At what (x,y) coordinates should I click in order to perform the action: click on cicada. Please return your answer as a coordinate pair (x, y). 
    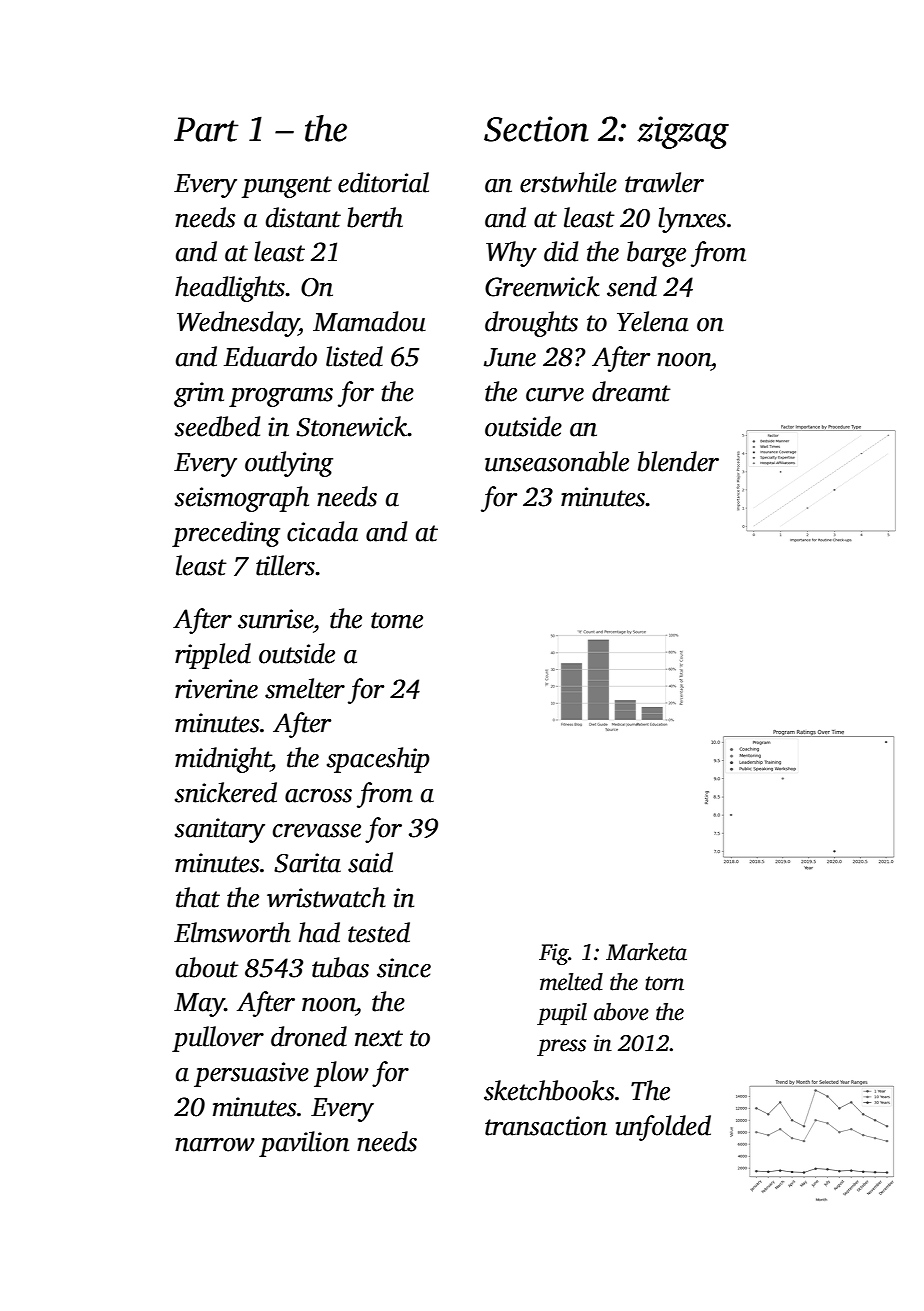
    Looking at the image, I should click on (322, 531).
